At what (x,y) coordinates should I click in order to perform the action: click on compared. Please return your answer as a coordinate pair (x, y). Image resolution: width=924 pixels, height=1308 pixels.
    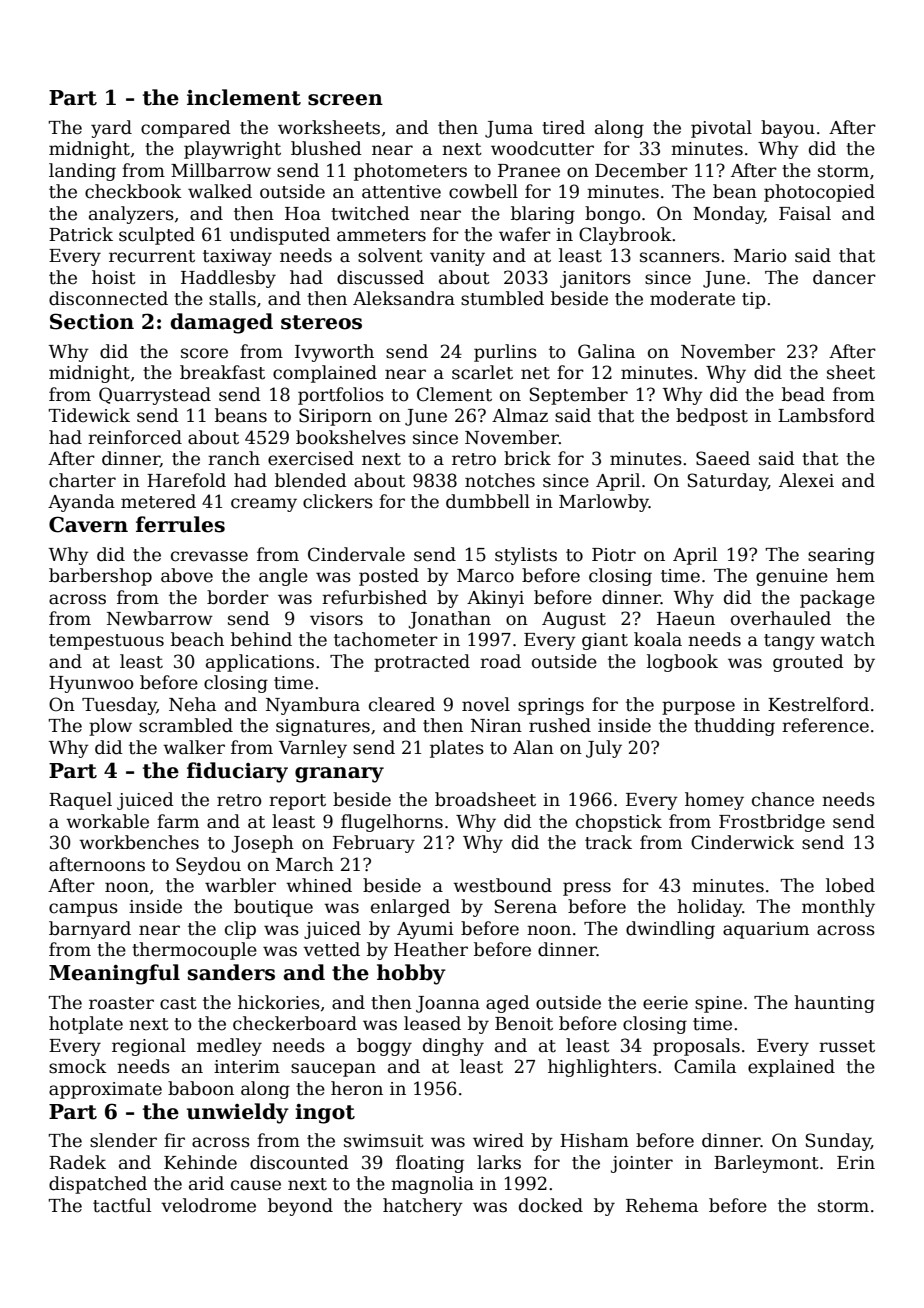
    Looking at the image, I should click on (186, 129).
